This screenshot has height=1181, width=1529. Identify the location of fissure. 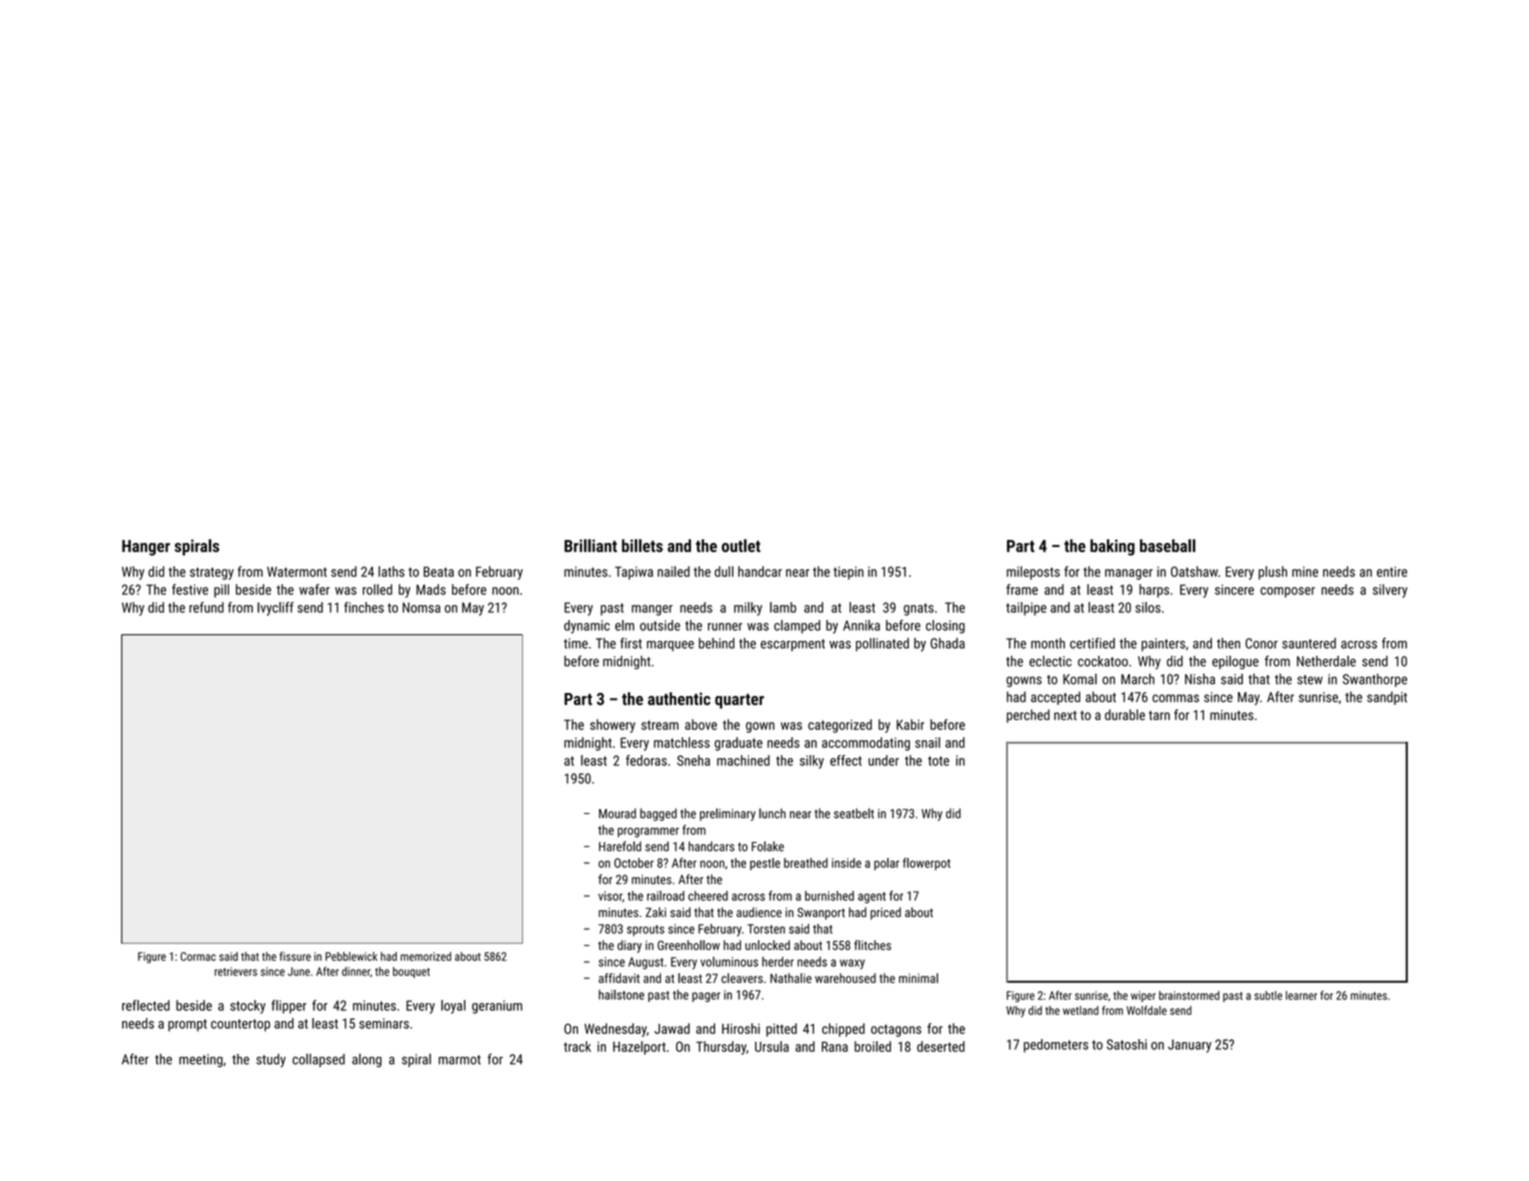
(295, 956).
